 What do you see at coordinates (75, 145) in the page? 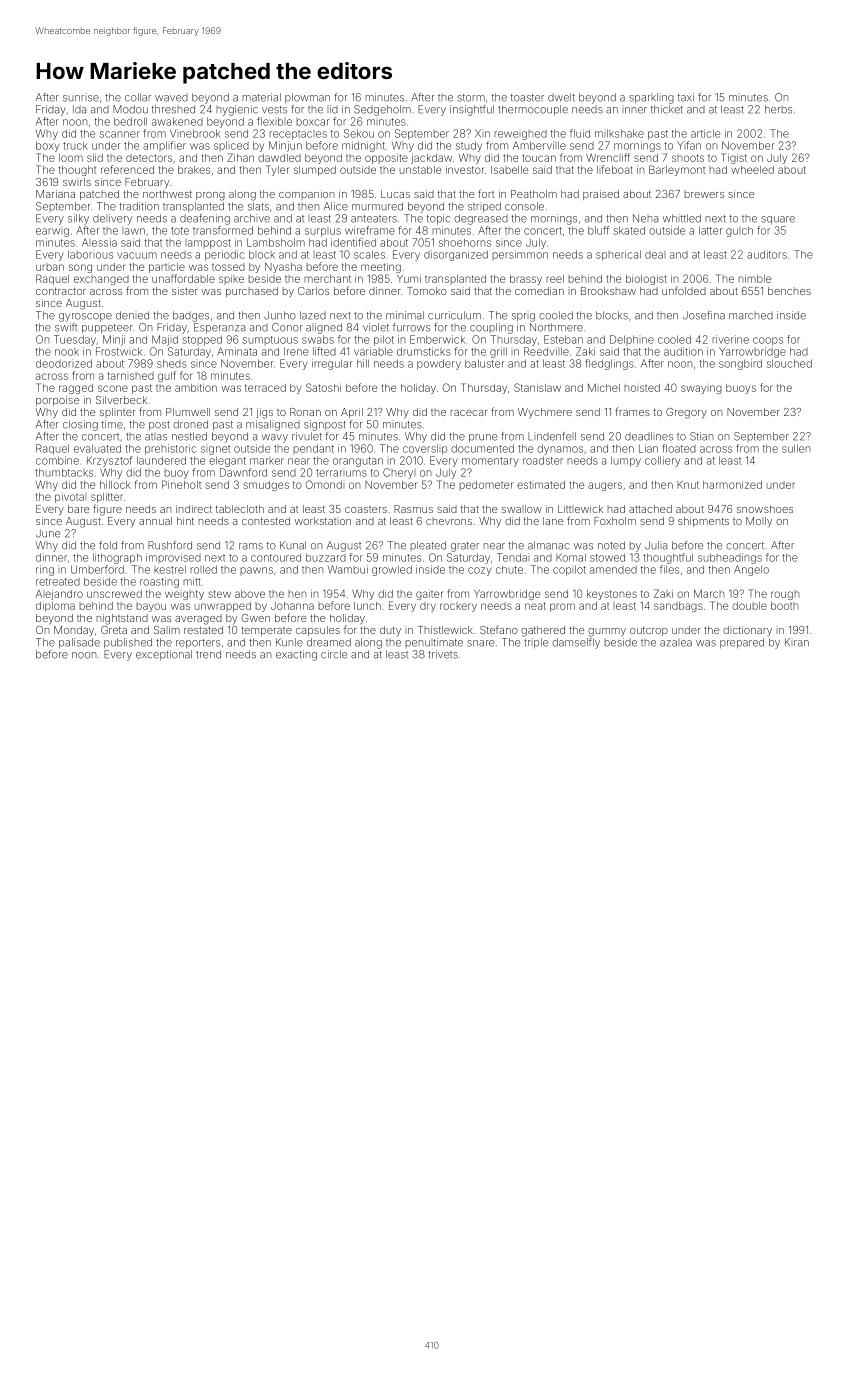
I see `truck` at bounding box center [75, 145].
